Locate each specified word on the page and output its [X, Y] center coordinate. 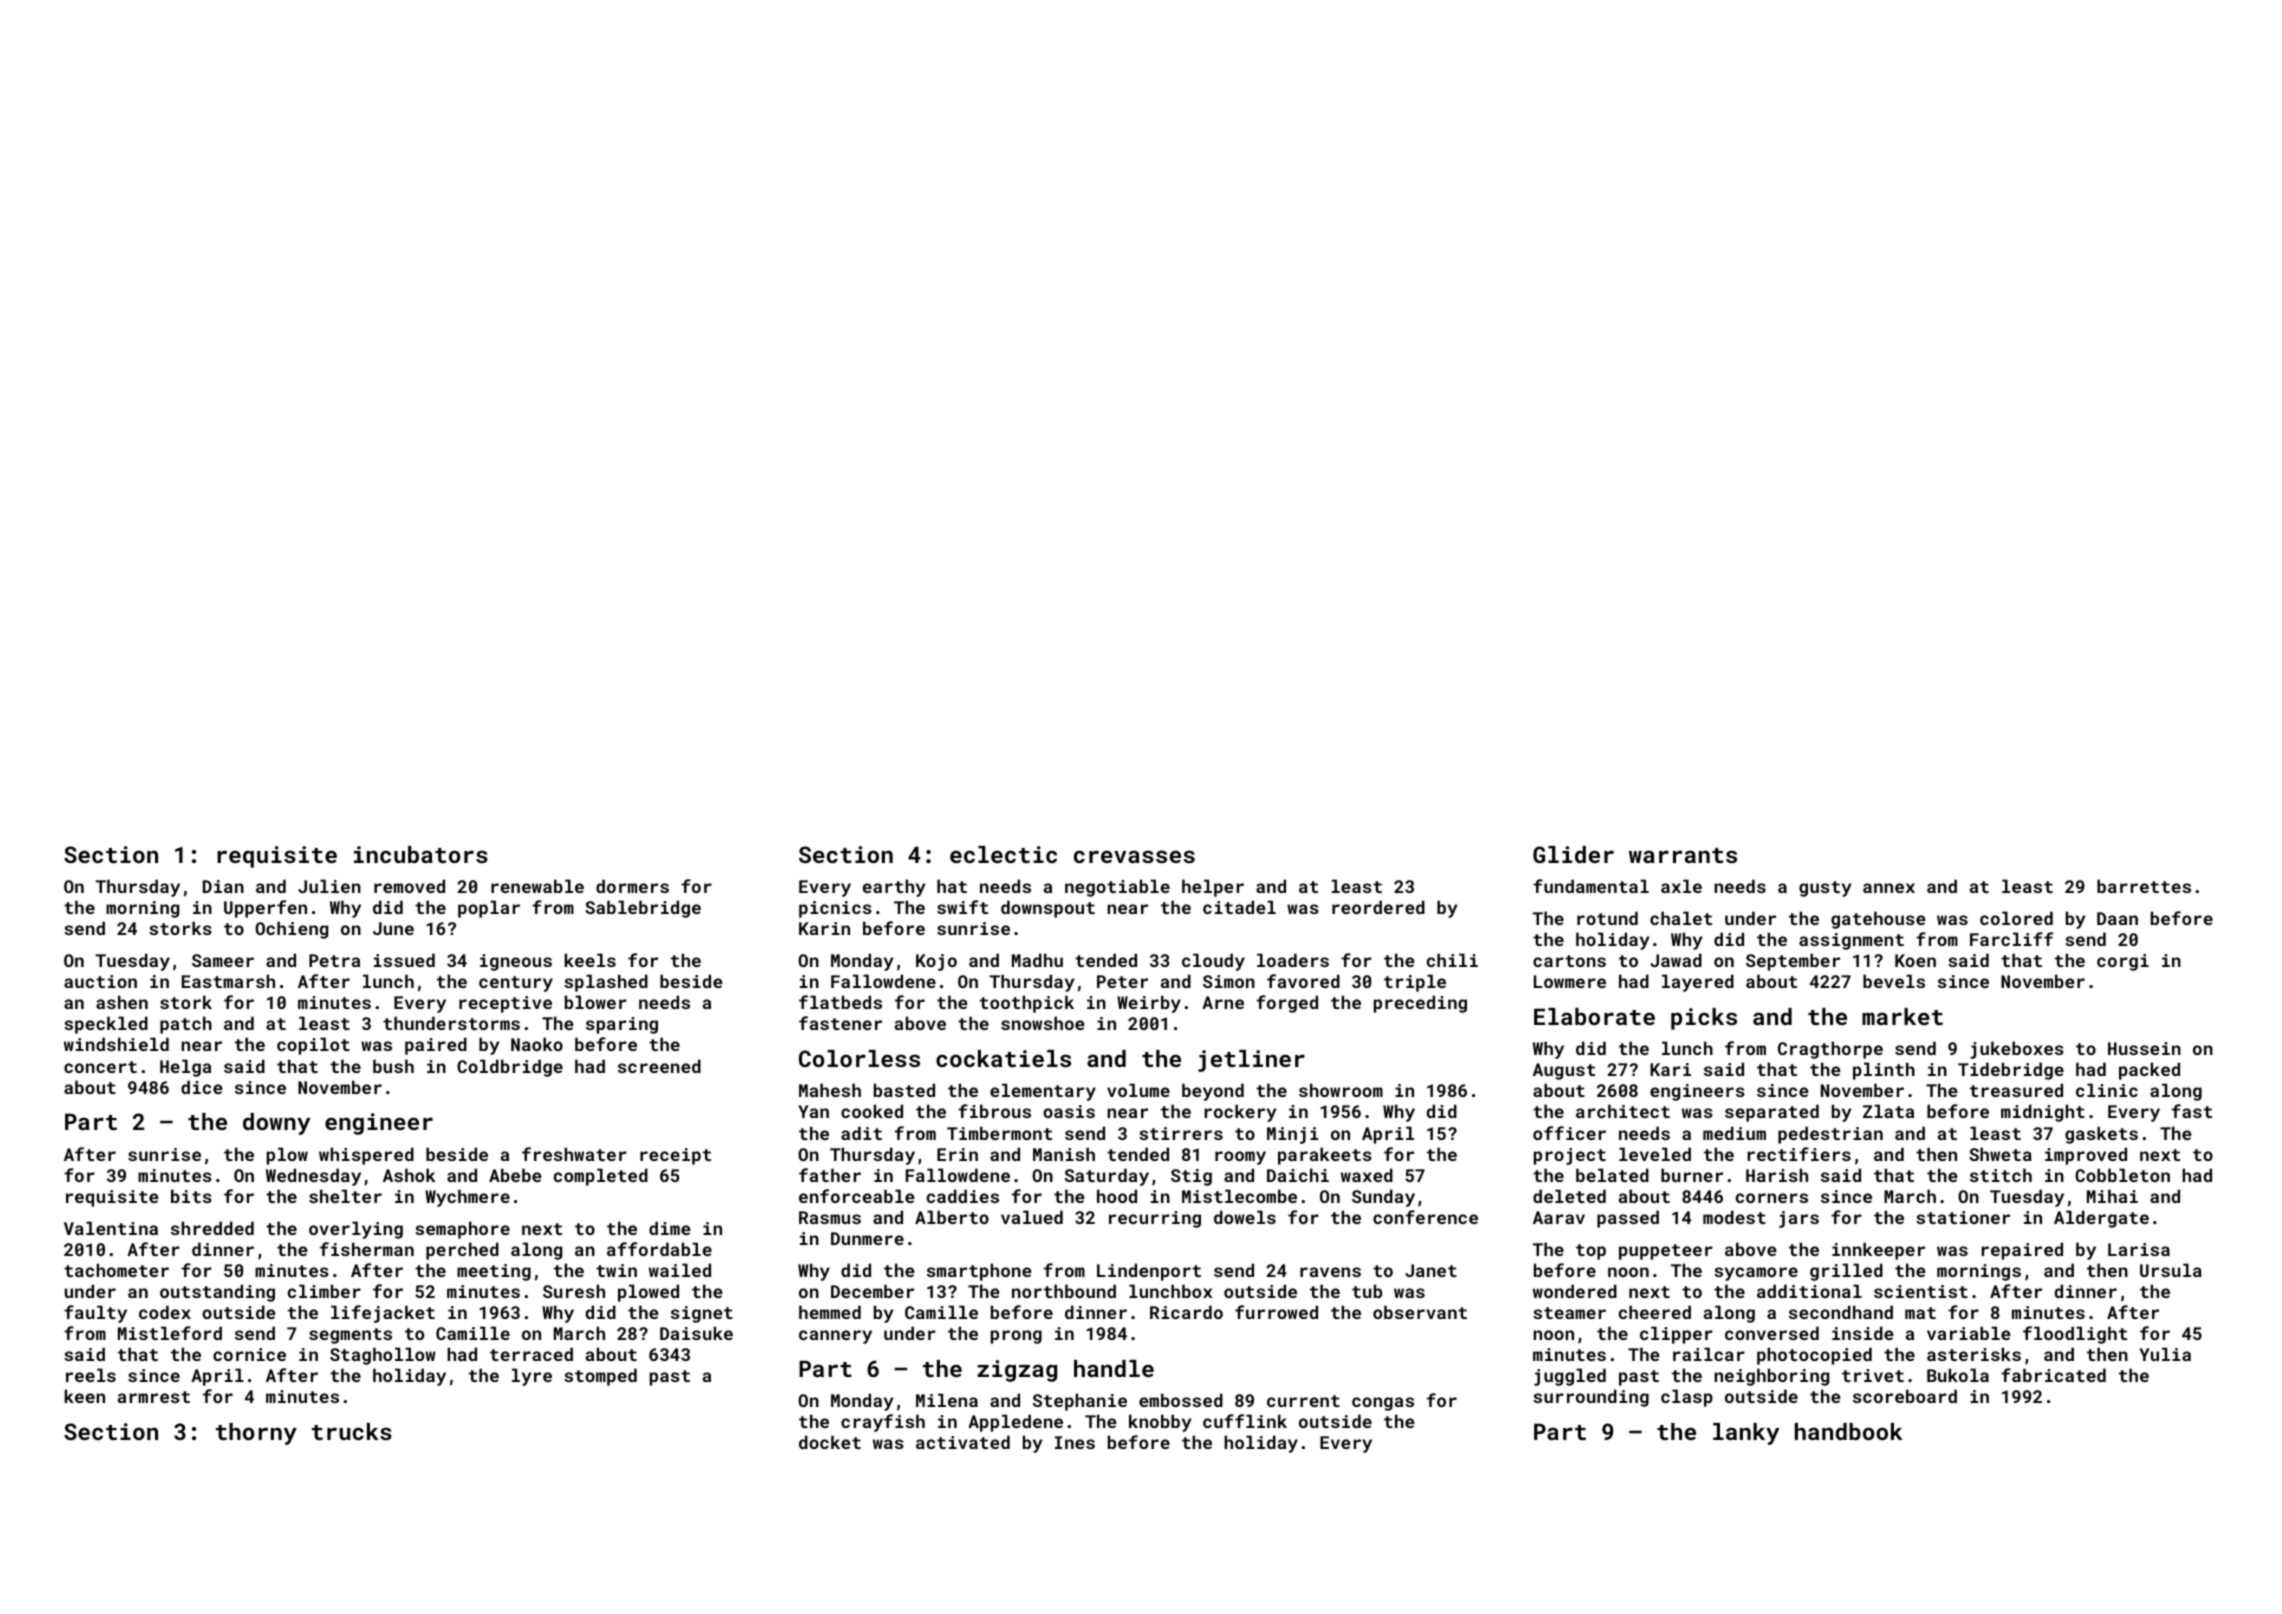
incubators [421, 854]
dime [670, 1228]
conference [1425, 1217]
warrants [1683, 855]
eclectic [1003, 854]
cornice [249, 1354]
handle [1114, 1368]
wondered [1575, 1291]
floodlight [2075, 1335]
